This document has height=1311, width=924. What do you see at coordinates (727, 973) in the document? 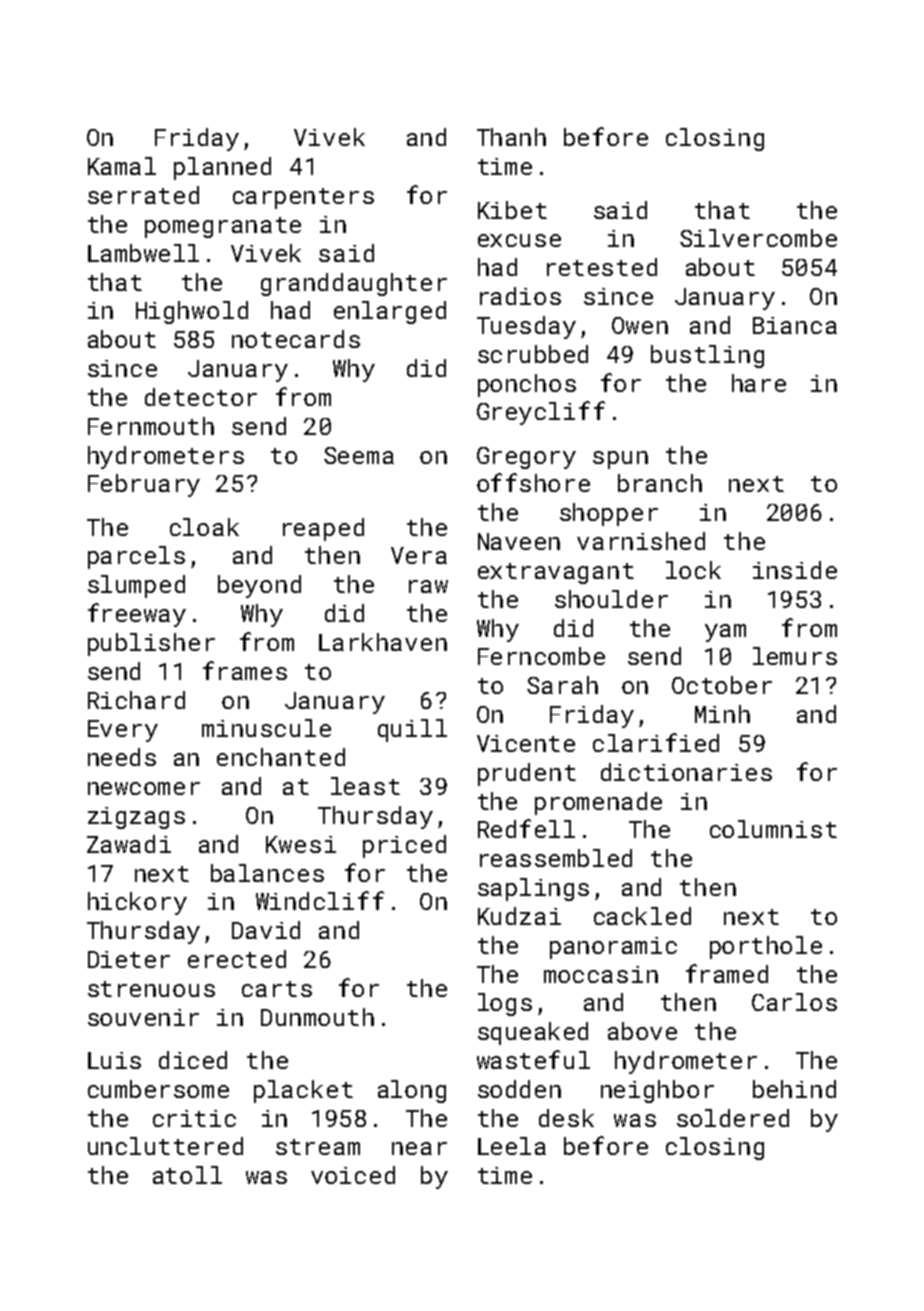
I see `framed` at bounding box center [727, 973].
